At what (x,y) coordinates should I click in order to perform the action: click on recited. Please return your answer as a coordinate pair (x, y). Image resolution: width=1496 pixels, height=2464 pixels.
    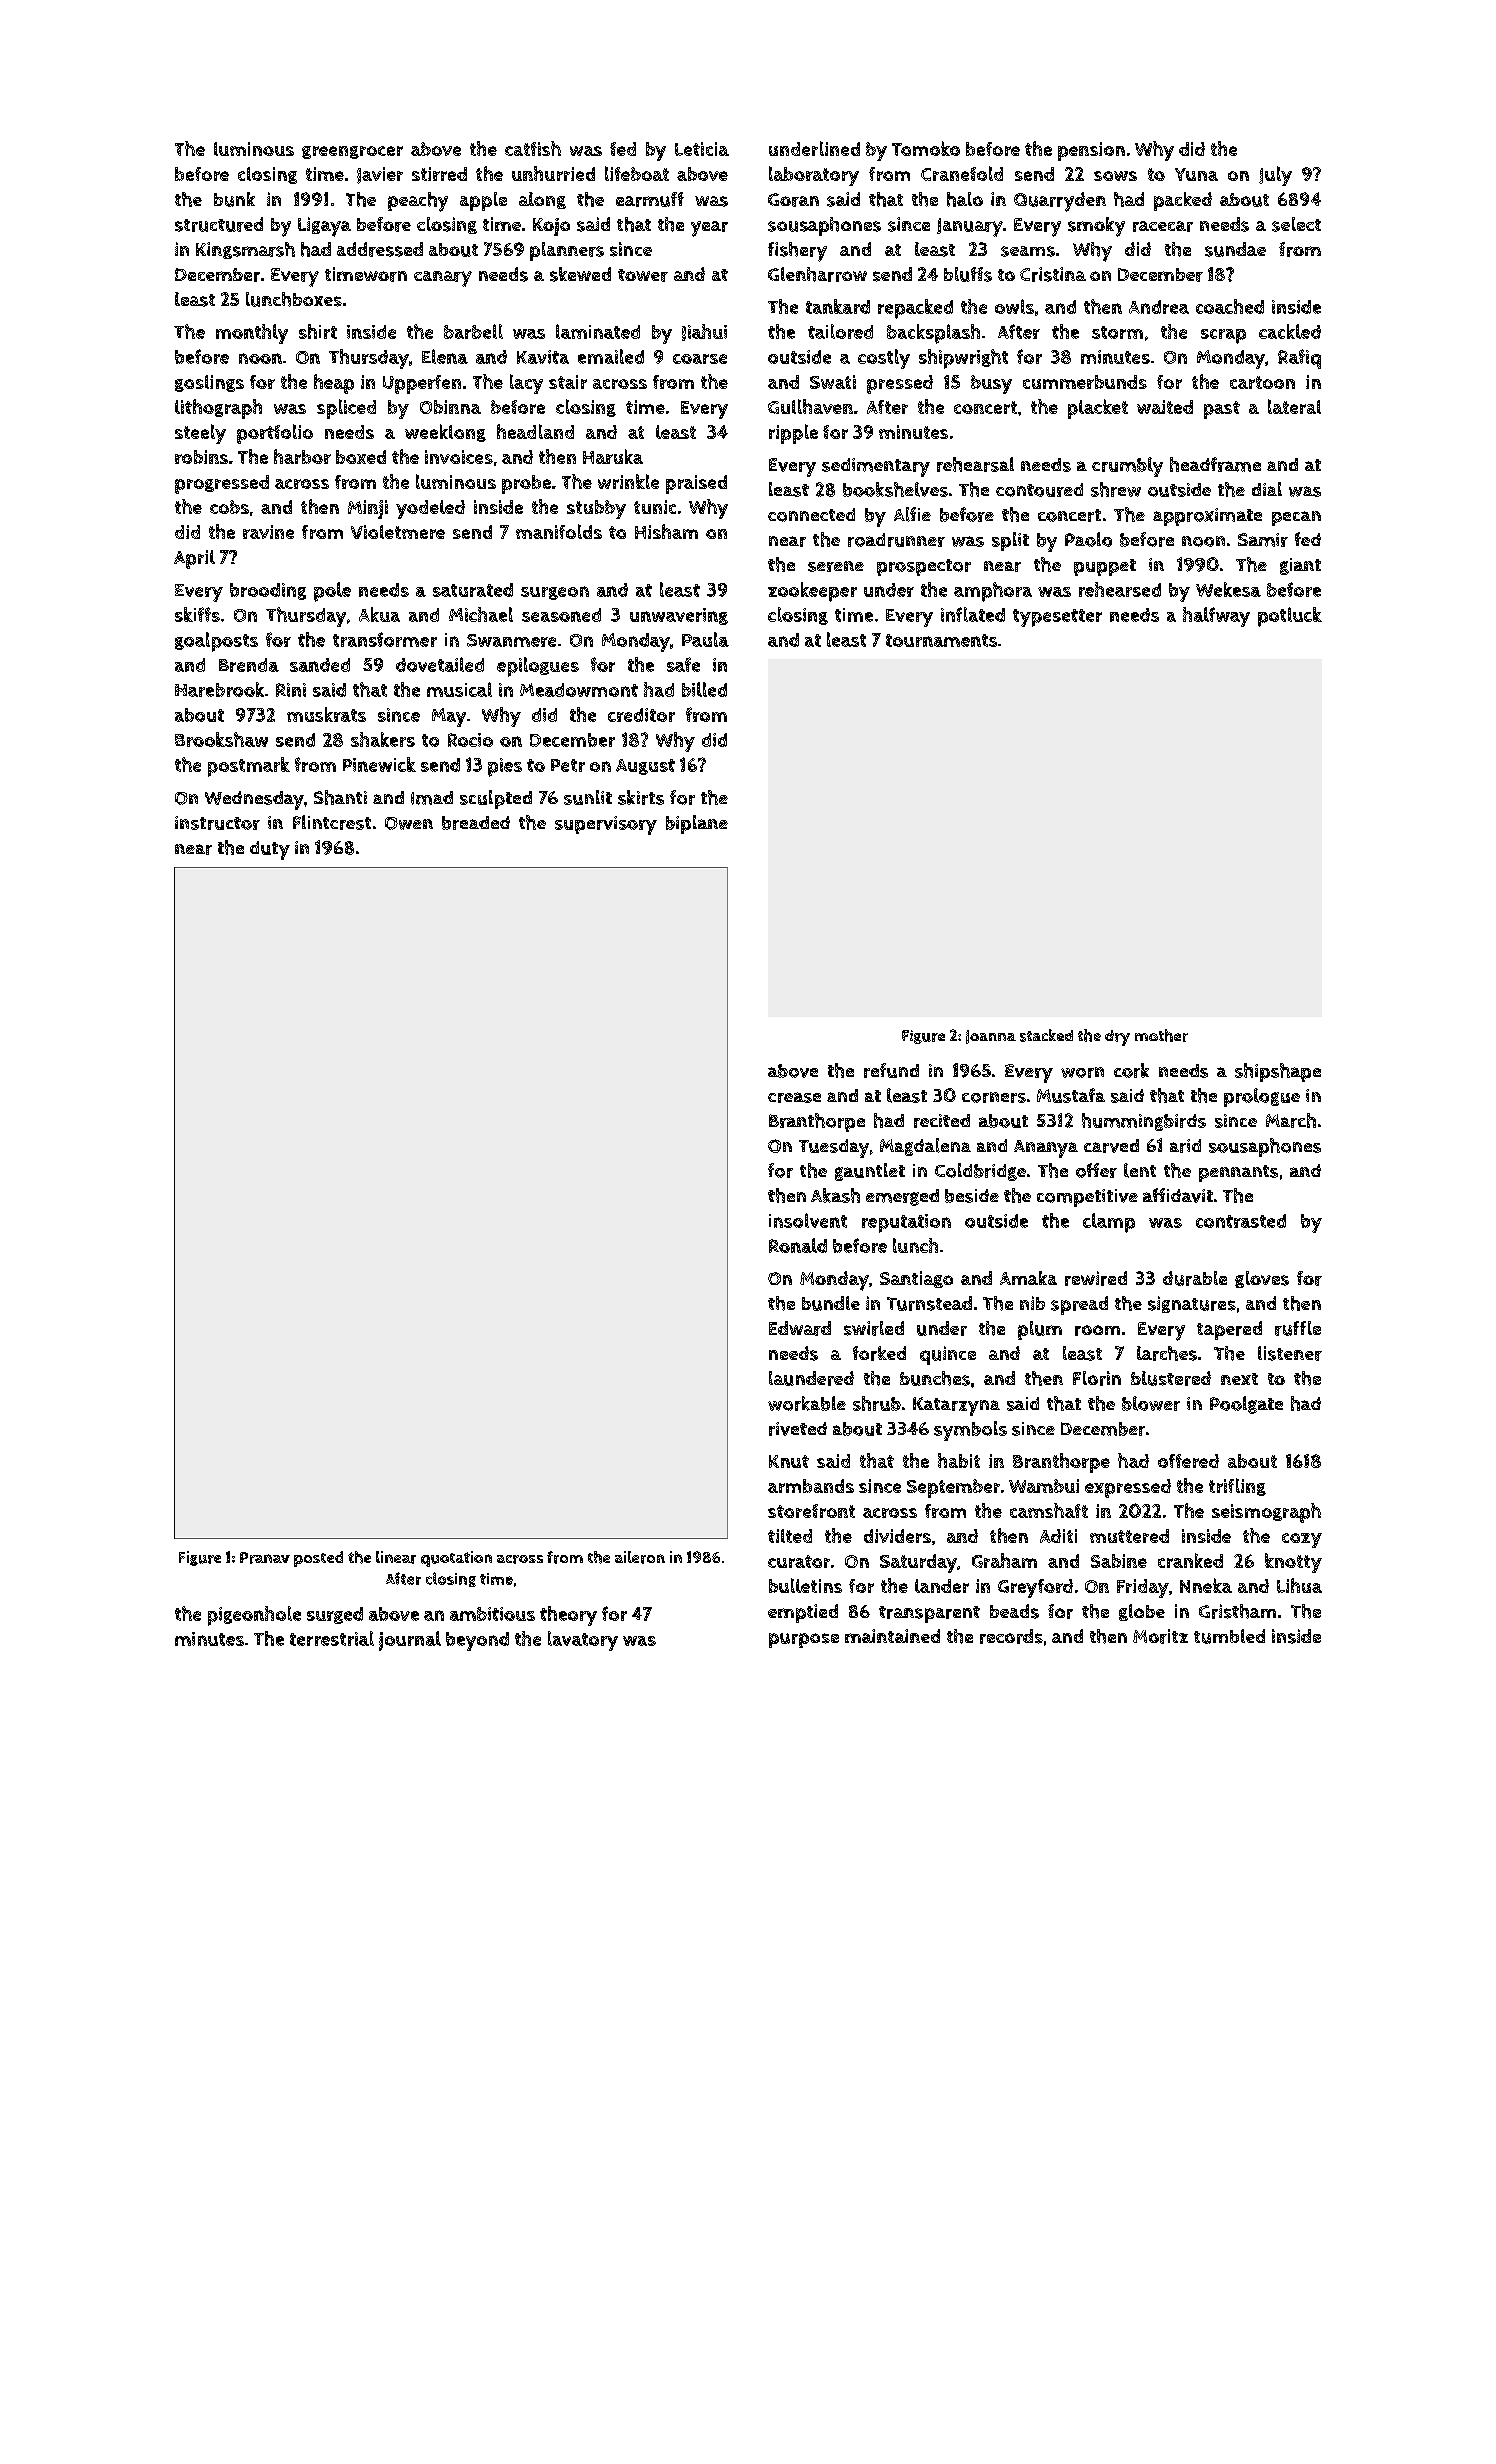
    Looking at the image, I should click on (942, 1121).
